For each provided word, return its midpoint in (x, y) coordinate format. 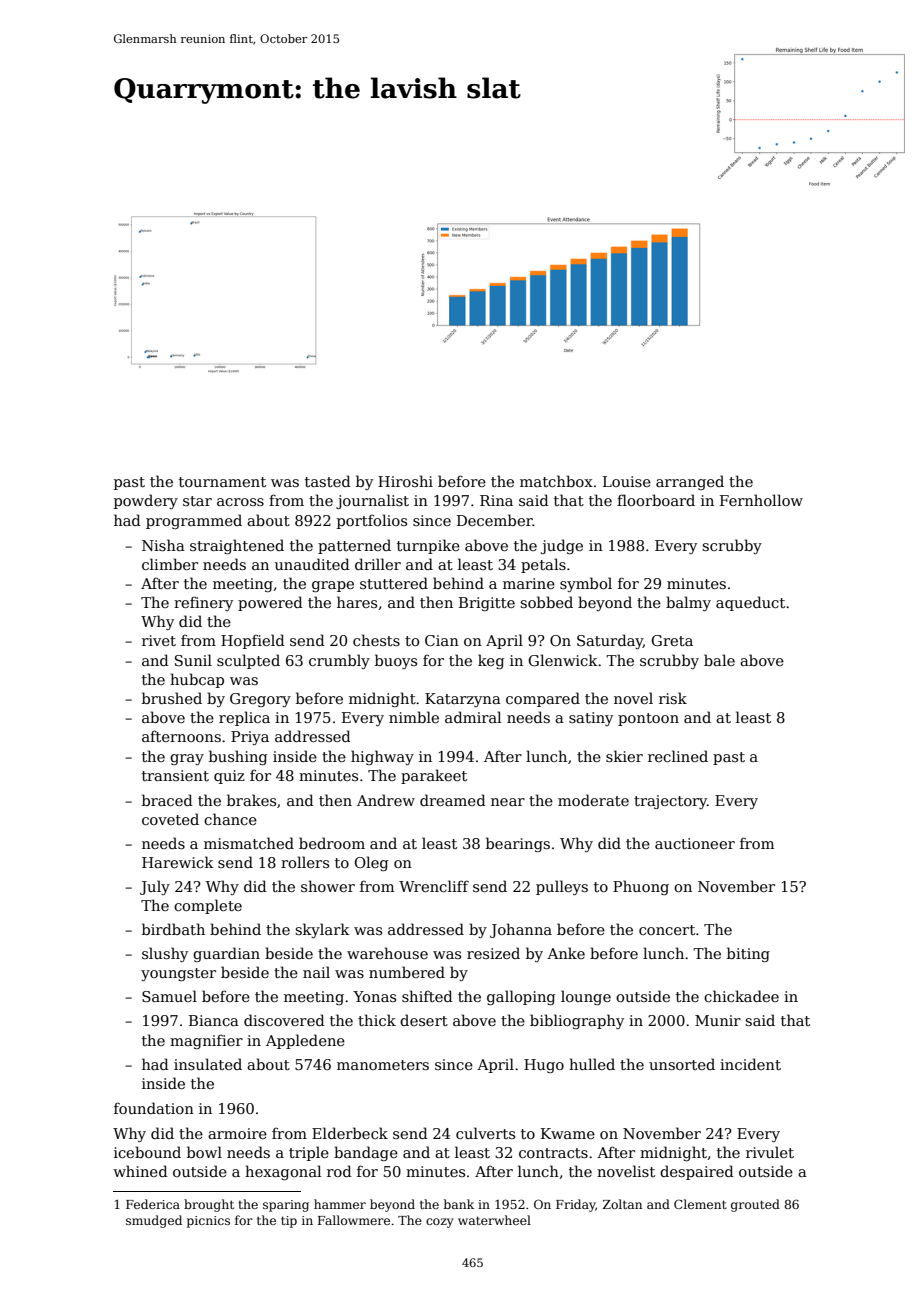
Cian (442, 640)
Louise (627, 481)
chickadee (741, 996)
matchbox (556, 481)
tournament (222, 482)
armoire (237, 1133)
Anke (566, 953)
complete (208, 906)
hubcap (197, 680)
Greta (672, 640)
